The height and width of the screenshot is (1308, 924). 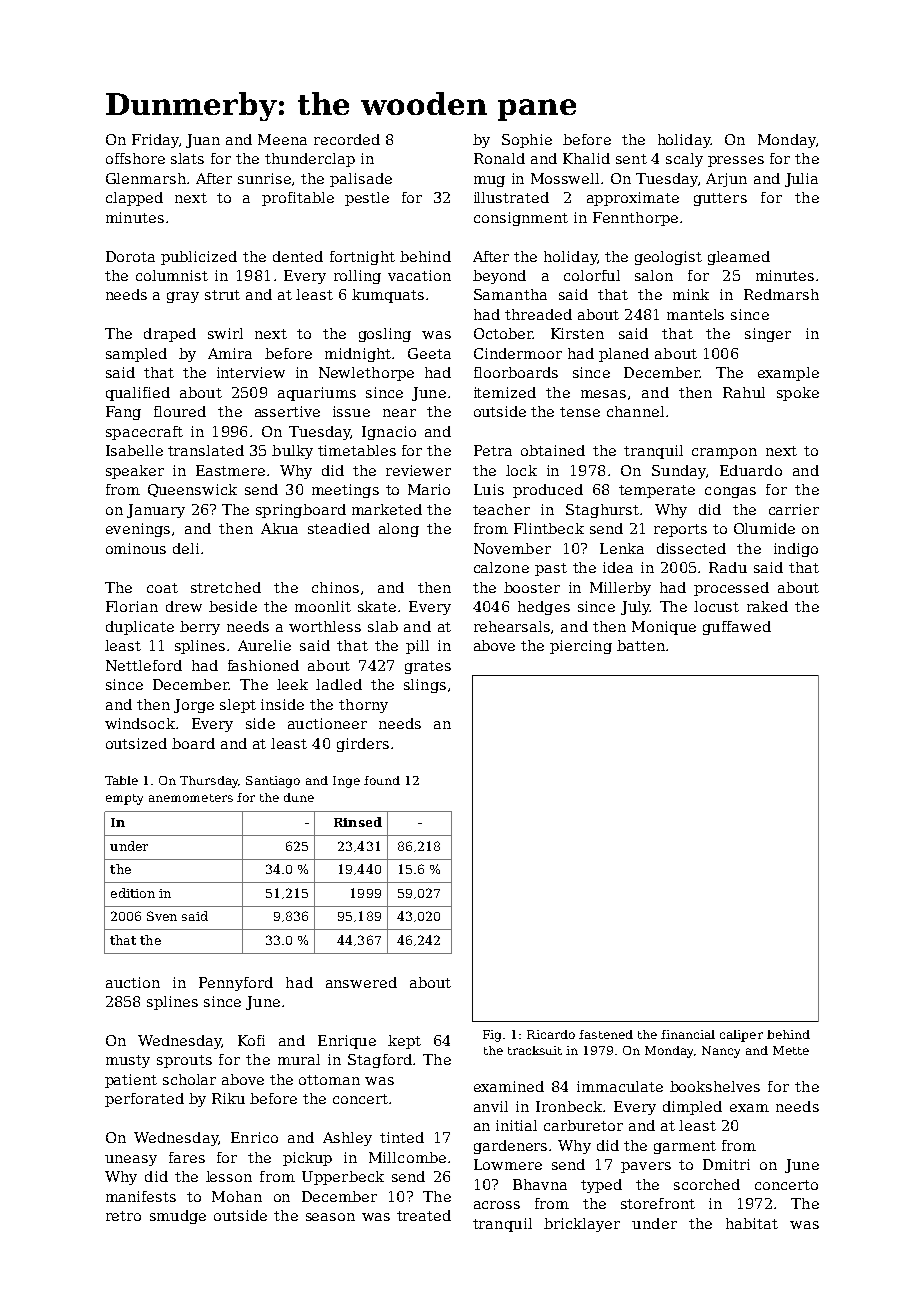 I want to click on season, so click(x=330, y=1217).
